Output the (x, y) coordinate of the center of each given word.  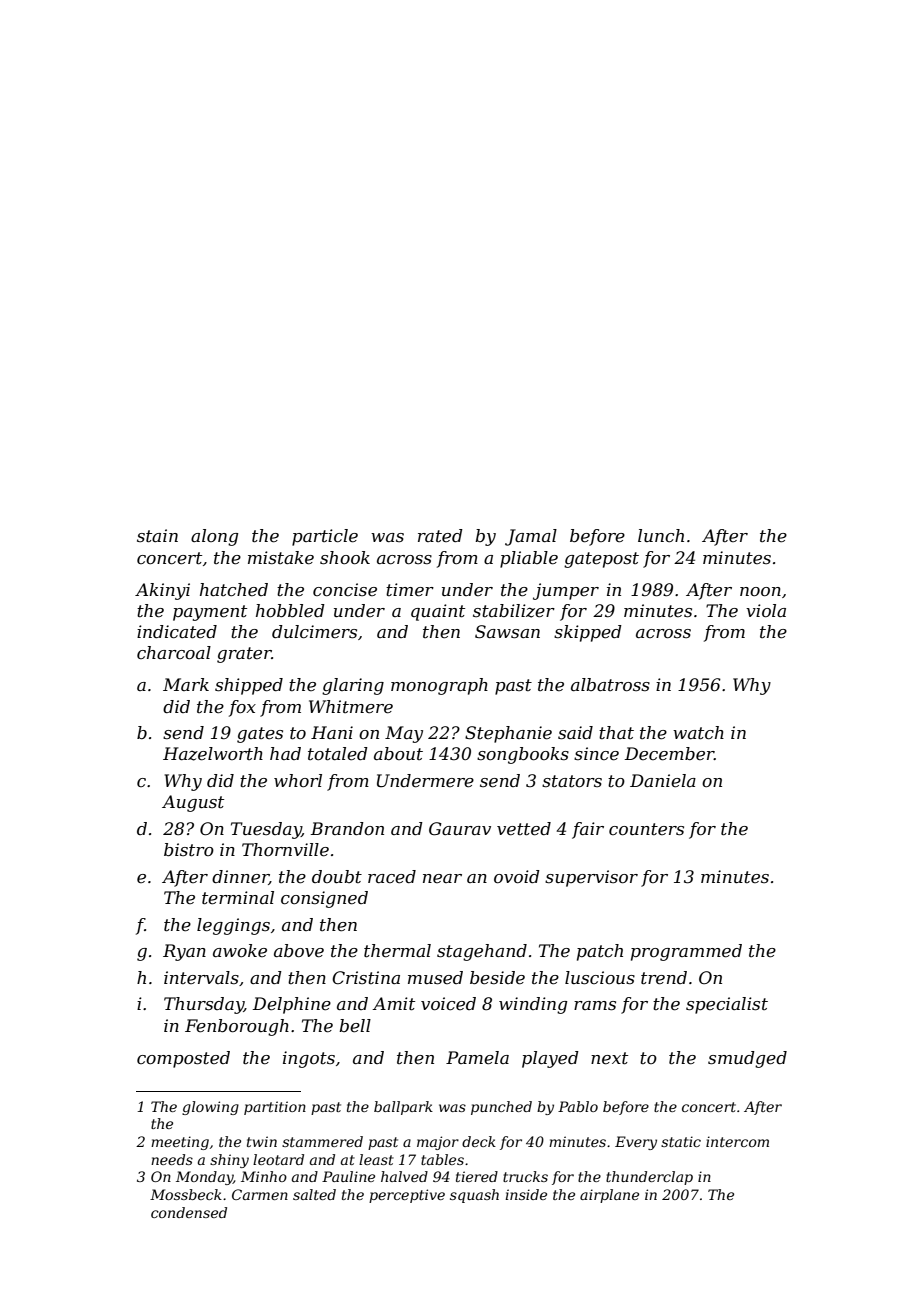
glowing (210, 1108)
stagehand (482, 952)
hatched (234, 589)
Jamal (531, 537)
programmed (686, 952)
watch (698, 733)
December (669, 754)
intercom (737, 1141)
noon (760, 591)
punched (501, 1108)
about (398, 753)
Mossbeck (186, 1194)
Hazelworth (213, 754)
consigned (324, 899)
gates (260, 735)
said (575, 733)
